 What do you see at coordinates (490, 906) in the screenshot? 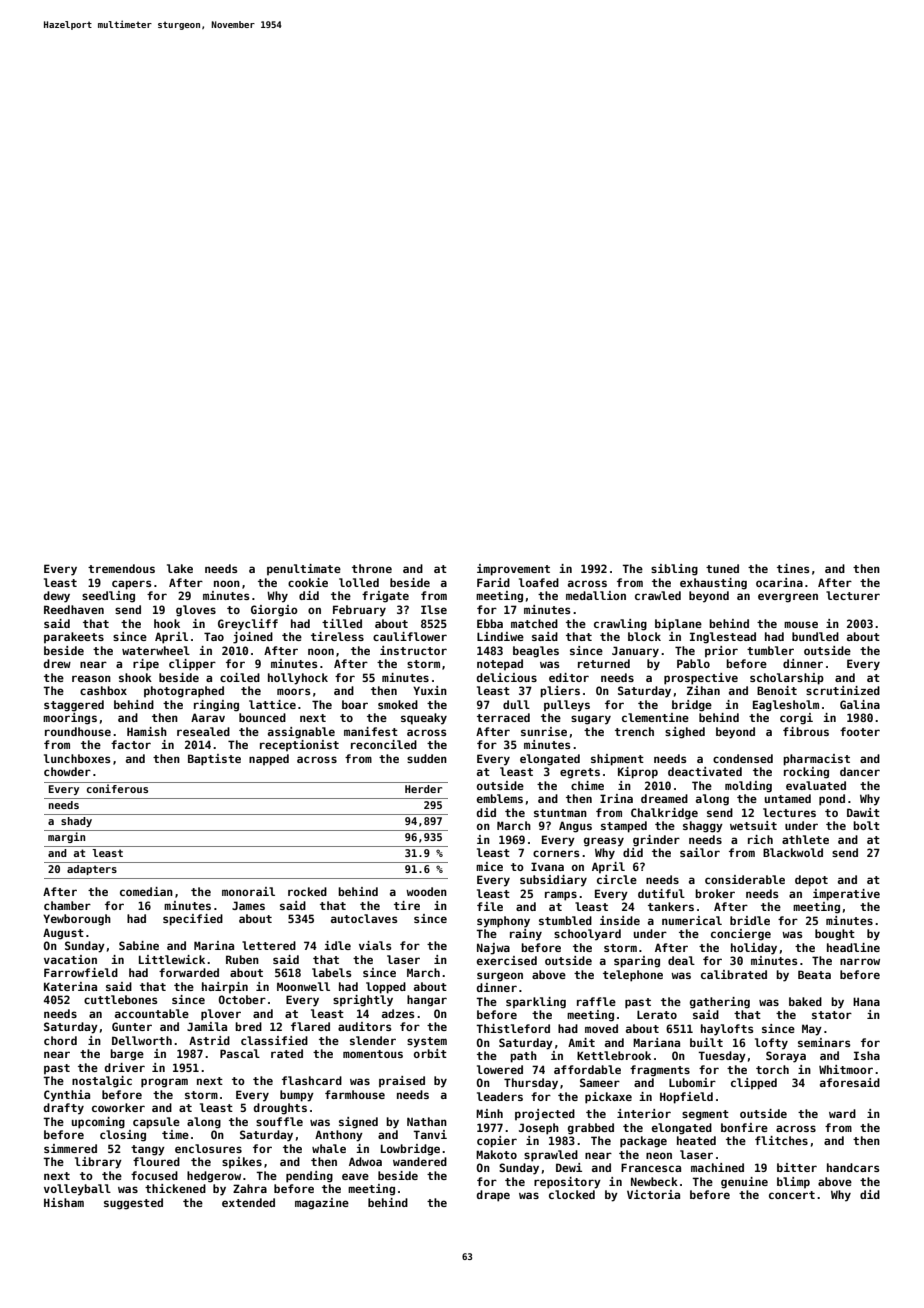
I see `file` at bounding box center [490, 906].
